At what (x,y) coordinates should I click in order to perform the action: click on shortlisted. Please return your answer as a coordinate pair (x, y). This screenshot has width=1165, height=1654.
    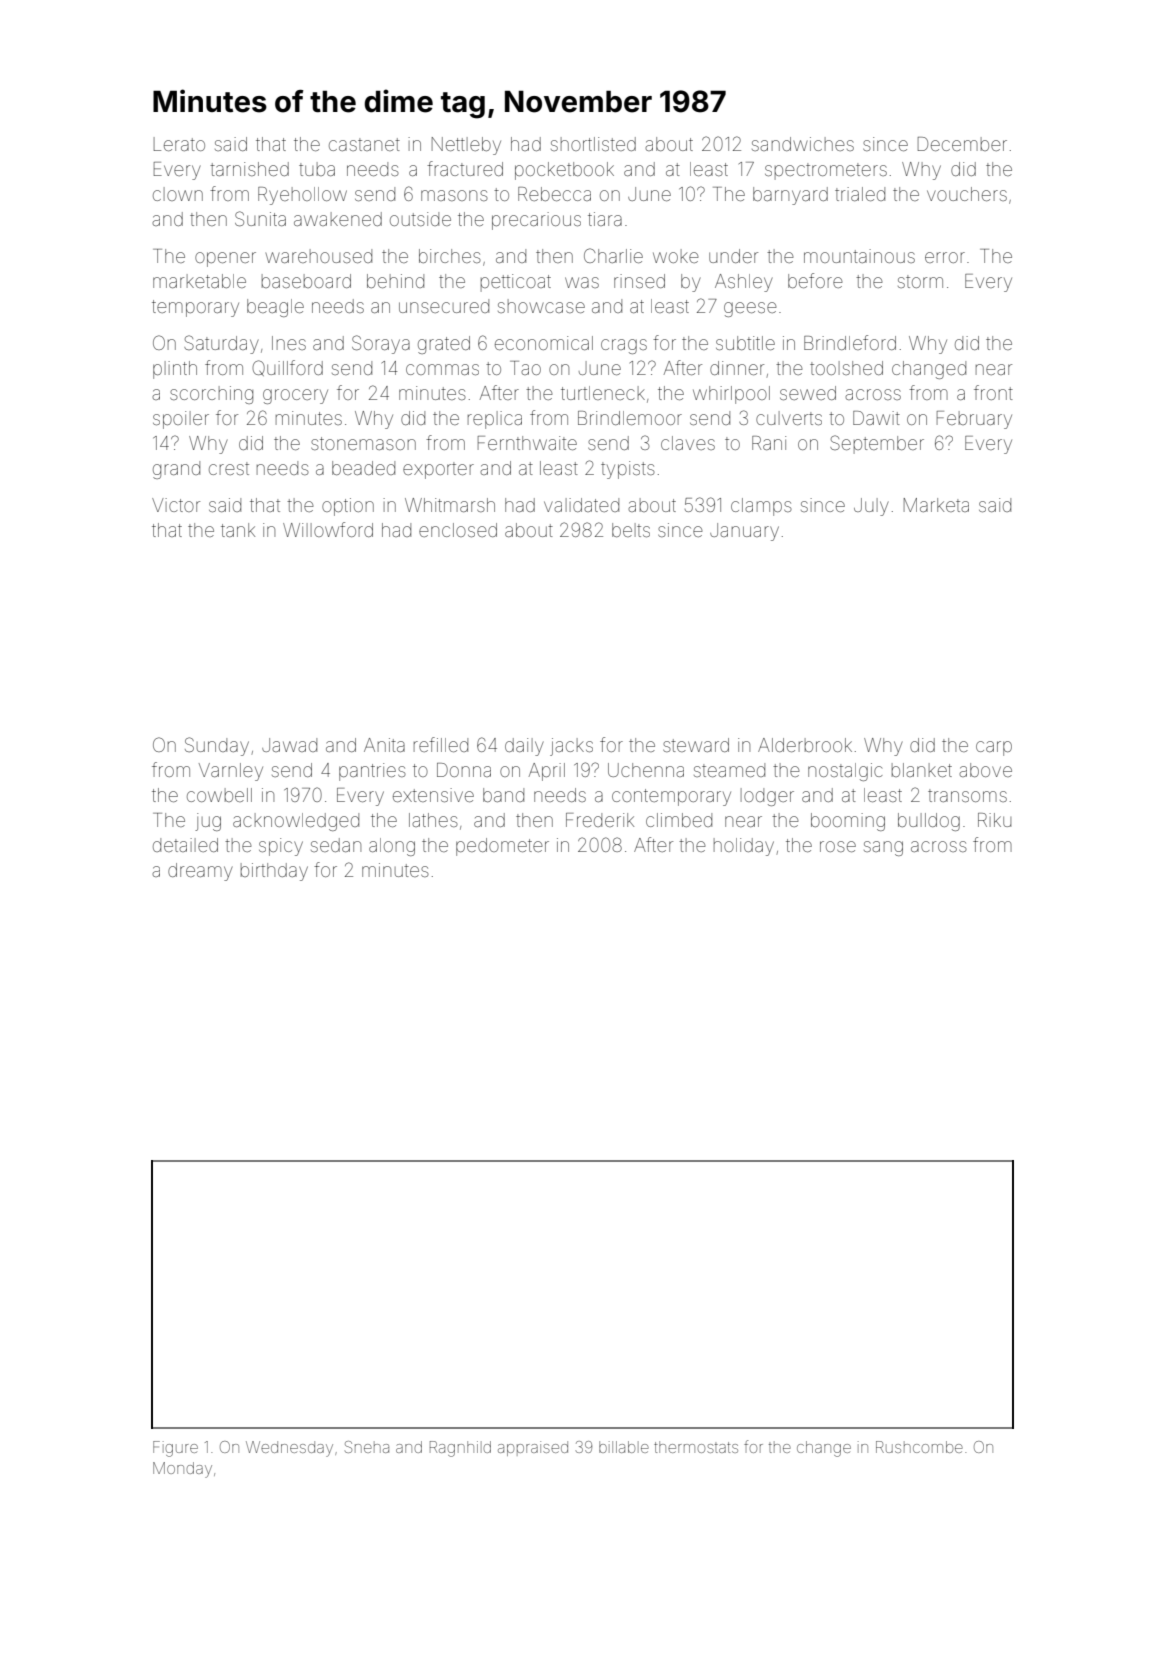
    Looking at the image, I should click on (593, 144).
